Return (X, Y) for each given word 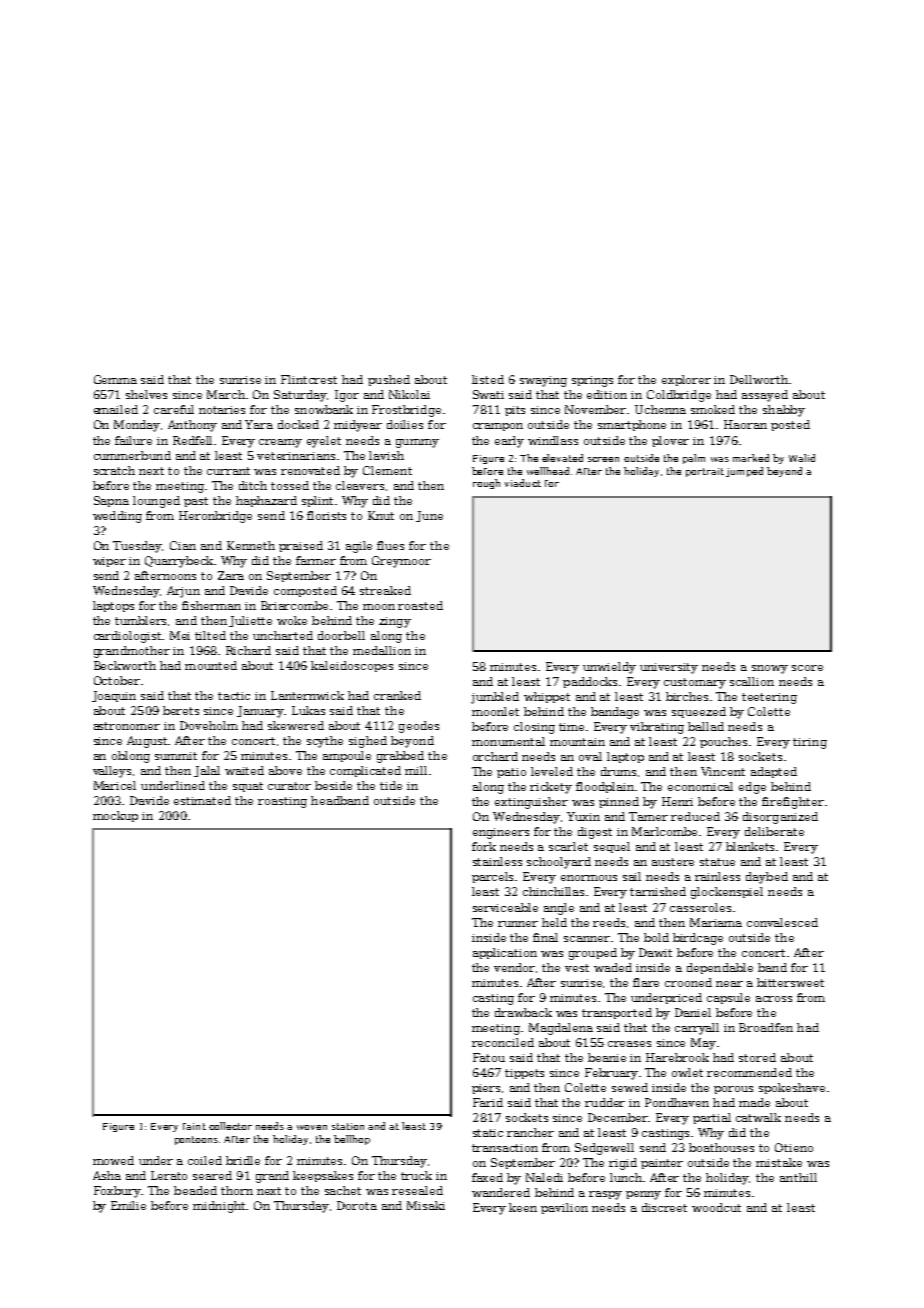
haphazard (266, 501)
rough (486, 484)
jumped (744, 472)
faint (194, 1126)
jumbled (495, 698)
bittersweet (790, 982)
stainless (497, 861)
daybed (767, 878)
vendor (514, 967)
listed (488, 379)
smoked (713, 409)
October (117, 680)
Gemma (115, 379)
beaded (195, 1190)
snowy (770, 669)
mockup (115, 816)
